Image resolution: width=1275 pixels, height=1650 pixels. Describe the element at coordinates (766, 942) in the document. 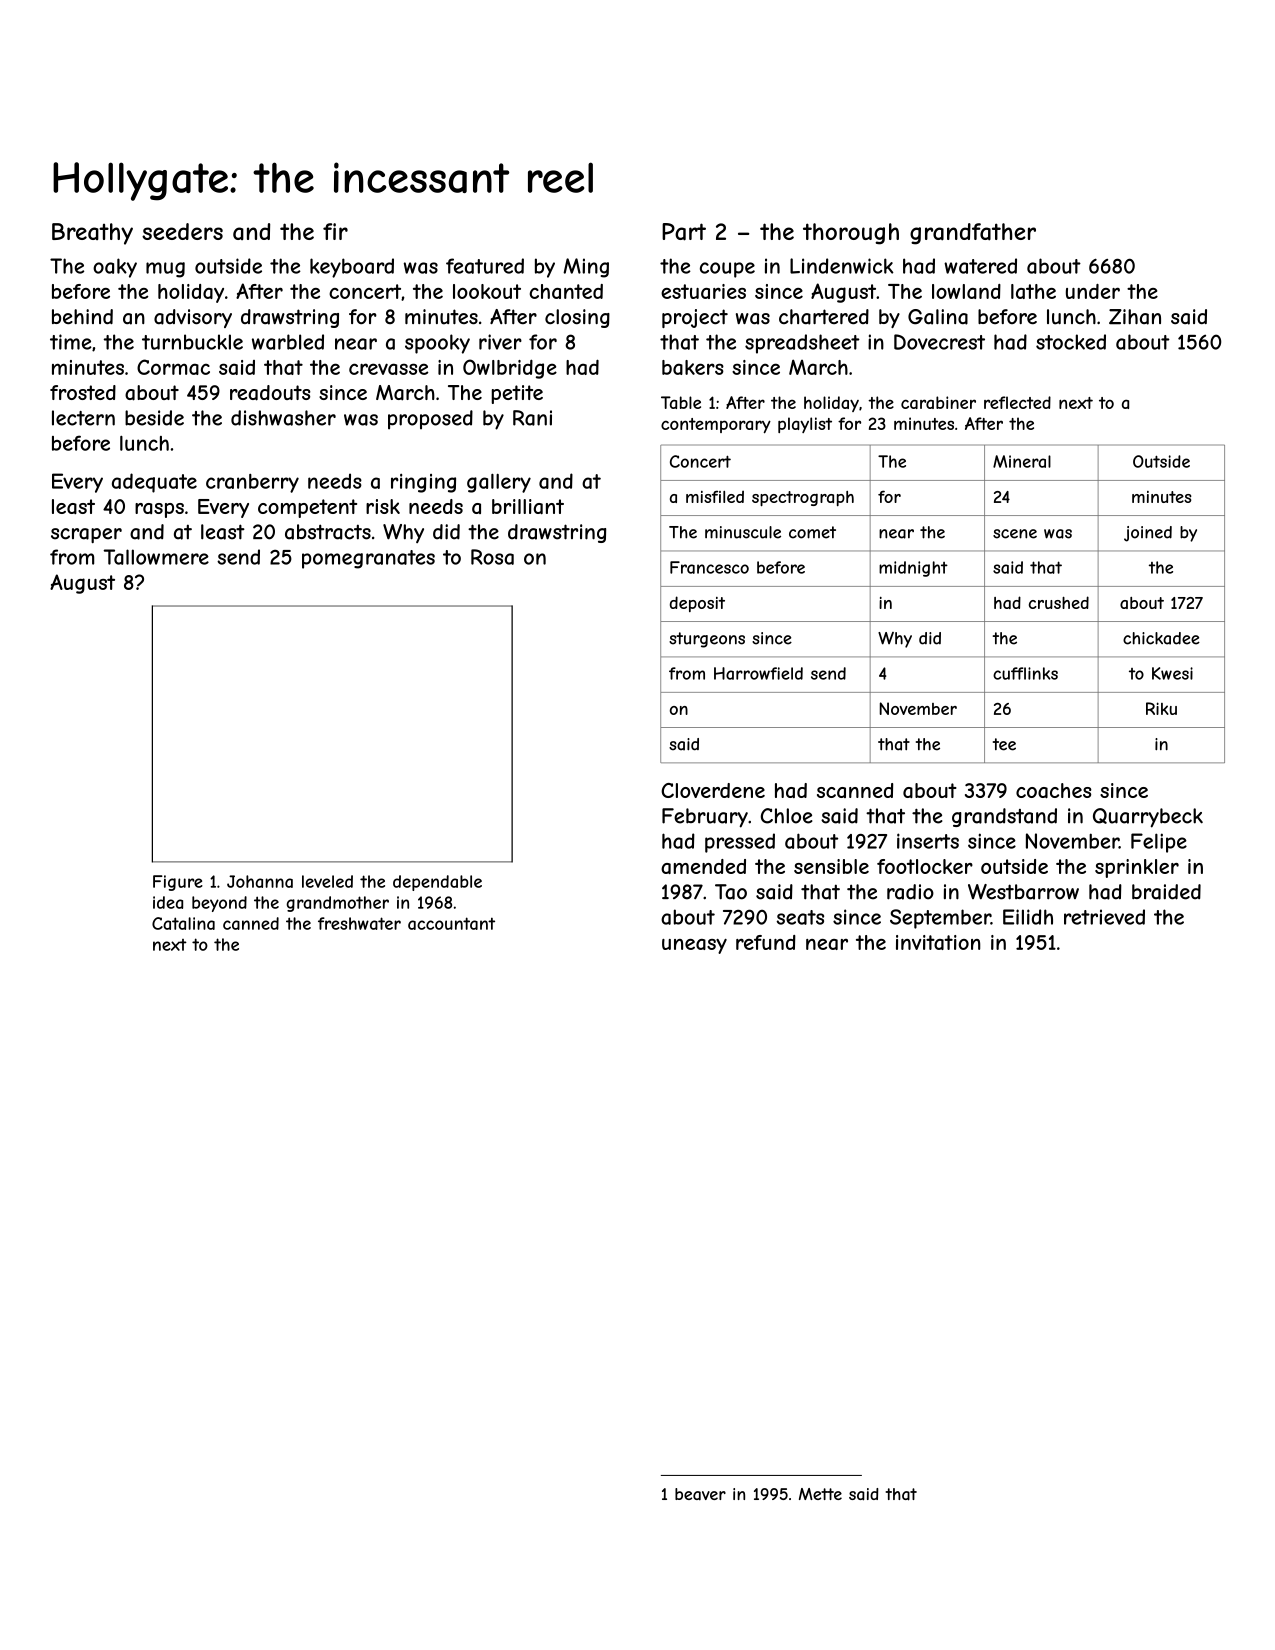

I see `refund` at that location.
